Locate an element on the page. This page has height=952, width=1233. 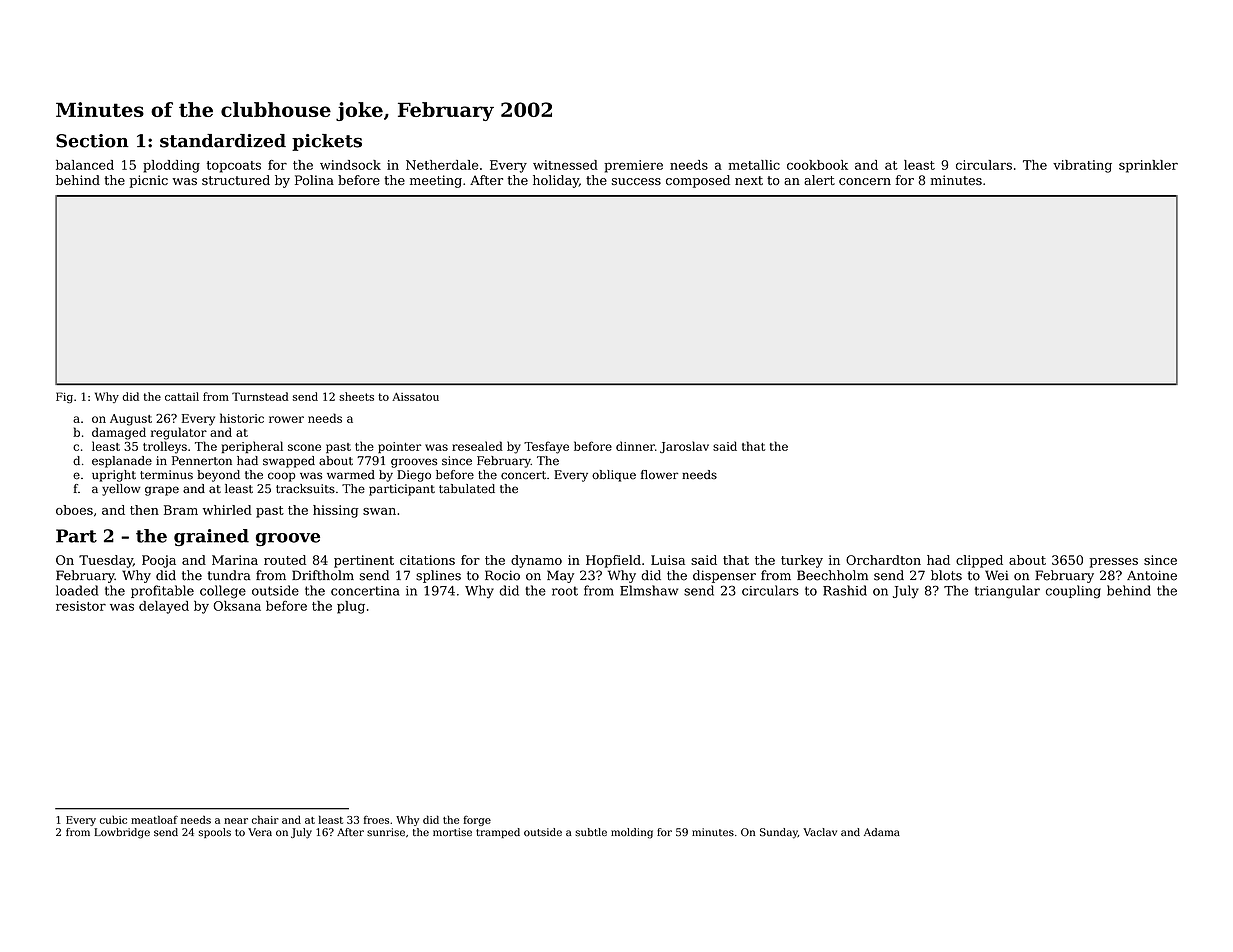
coupling is located at coordinates (1073, 592).
